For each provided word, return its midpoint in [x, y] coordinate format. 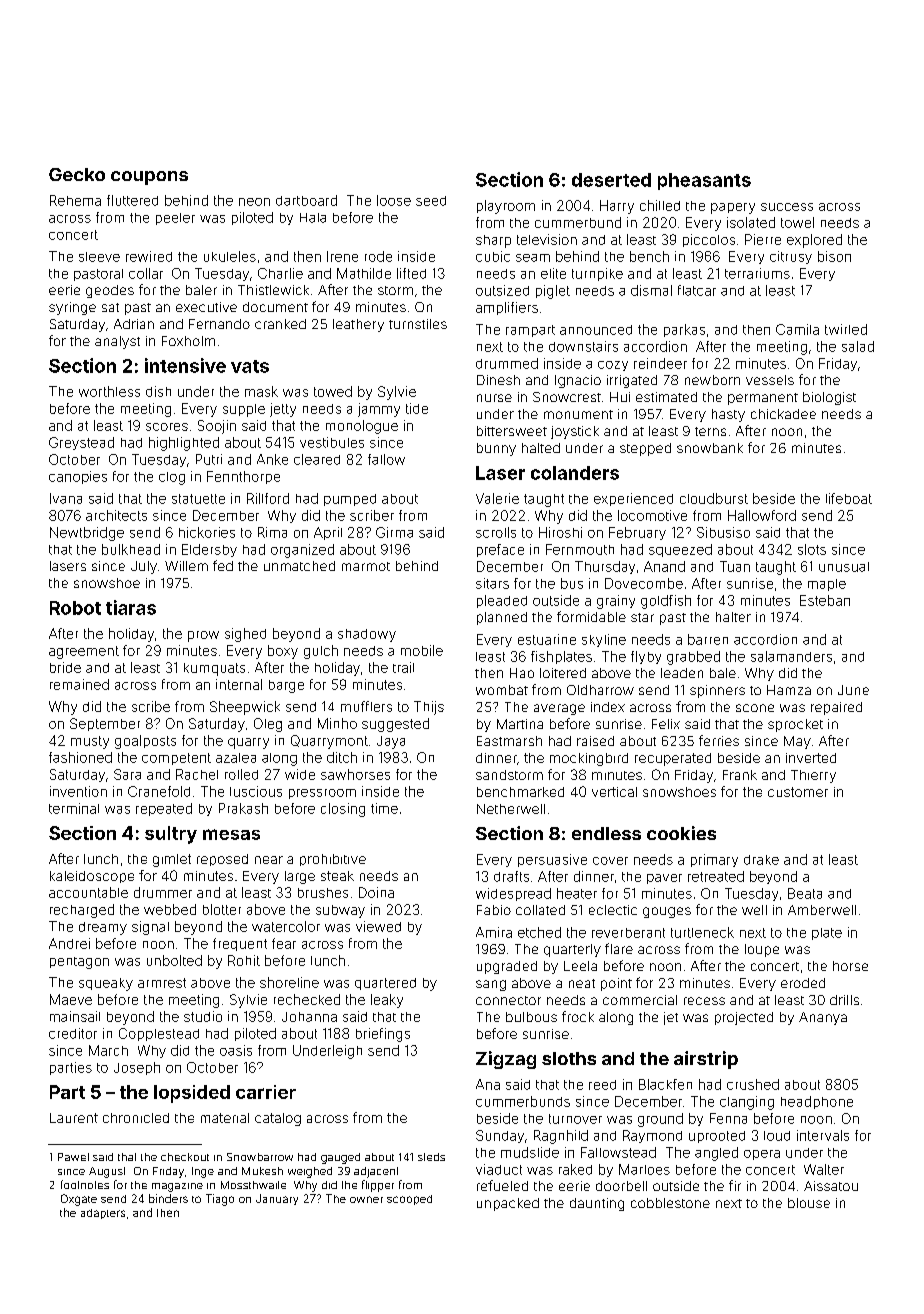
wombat [502, 690]
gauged [340, 1158]
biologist [829, 398]
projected [744, 1018]
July [144, 567]
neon [254, 202]
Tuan [735, 566]
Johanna [309, 1017]
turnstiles [418, 324]
